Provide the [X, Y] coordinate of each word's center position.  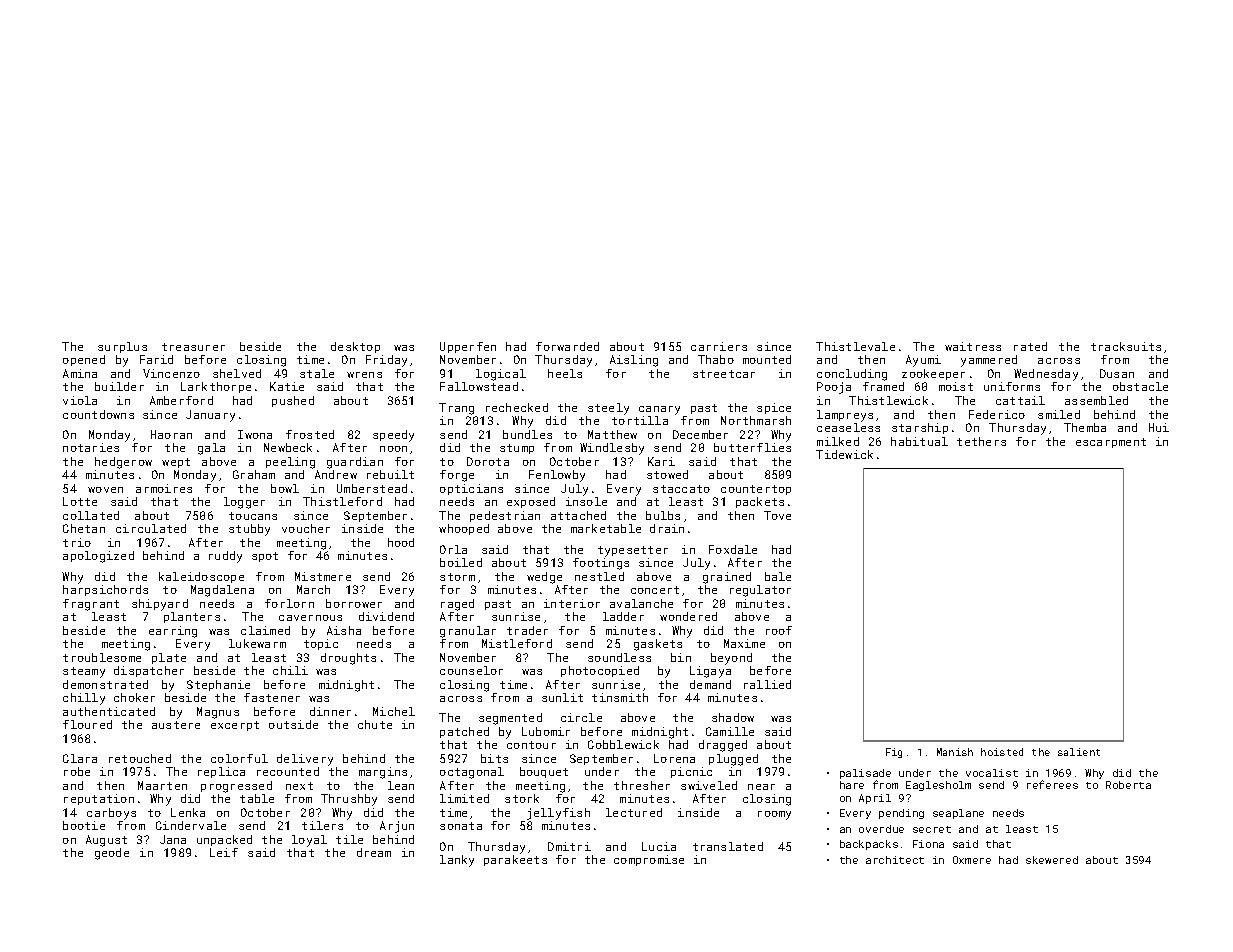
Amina [80, 373]
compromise [649, 860]
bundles [527, 434]
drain [667, 528]
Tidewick [844, 454]
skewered [1052, 860]
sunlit [562, 697]
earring [173, 632]
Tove [777, 515]
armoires [164, 488]
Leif [224, 852]
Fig [894, 753]
